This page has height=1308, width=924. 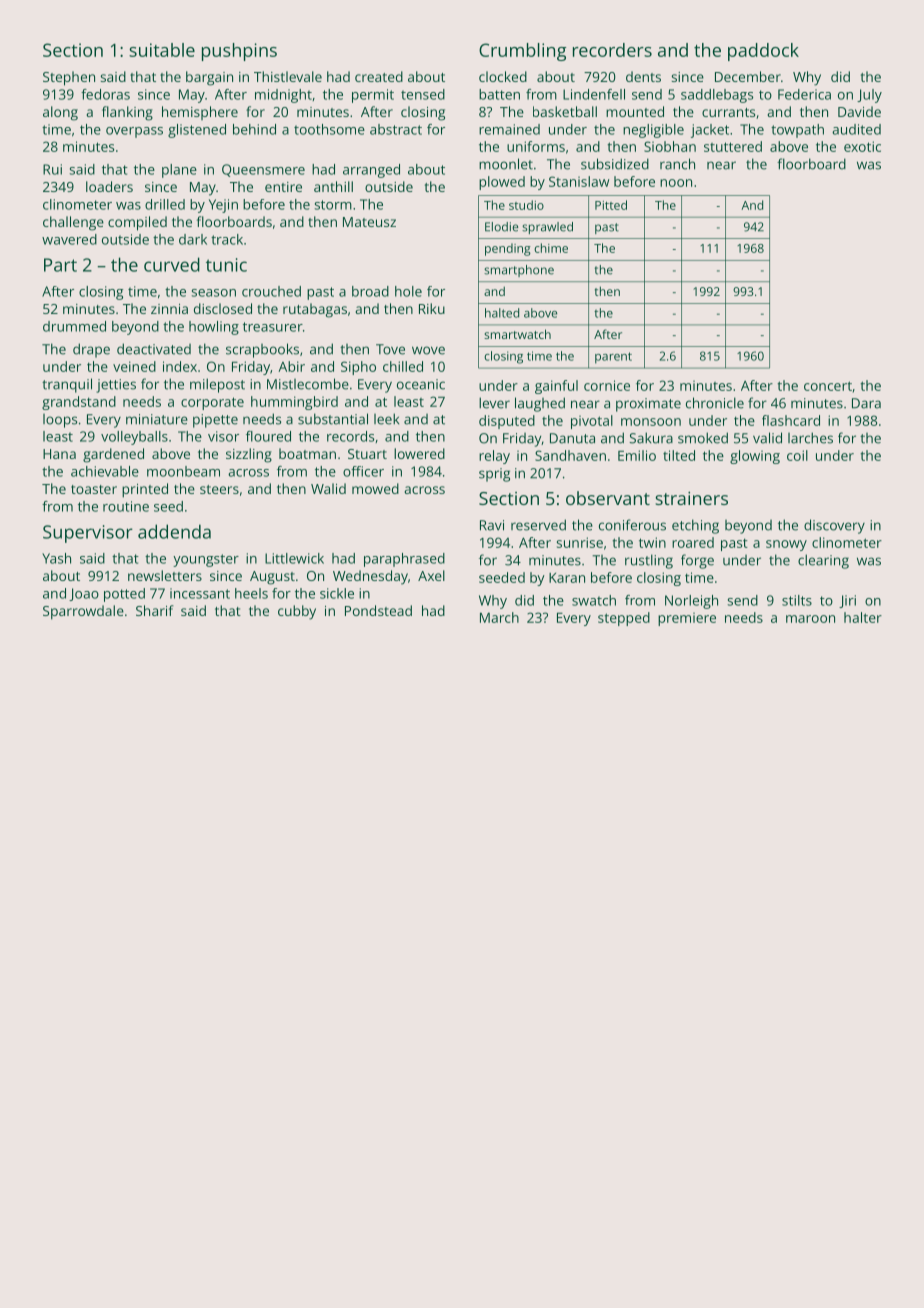 I want to click on track, so click(x=227, y=239).
